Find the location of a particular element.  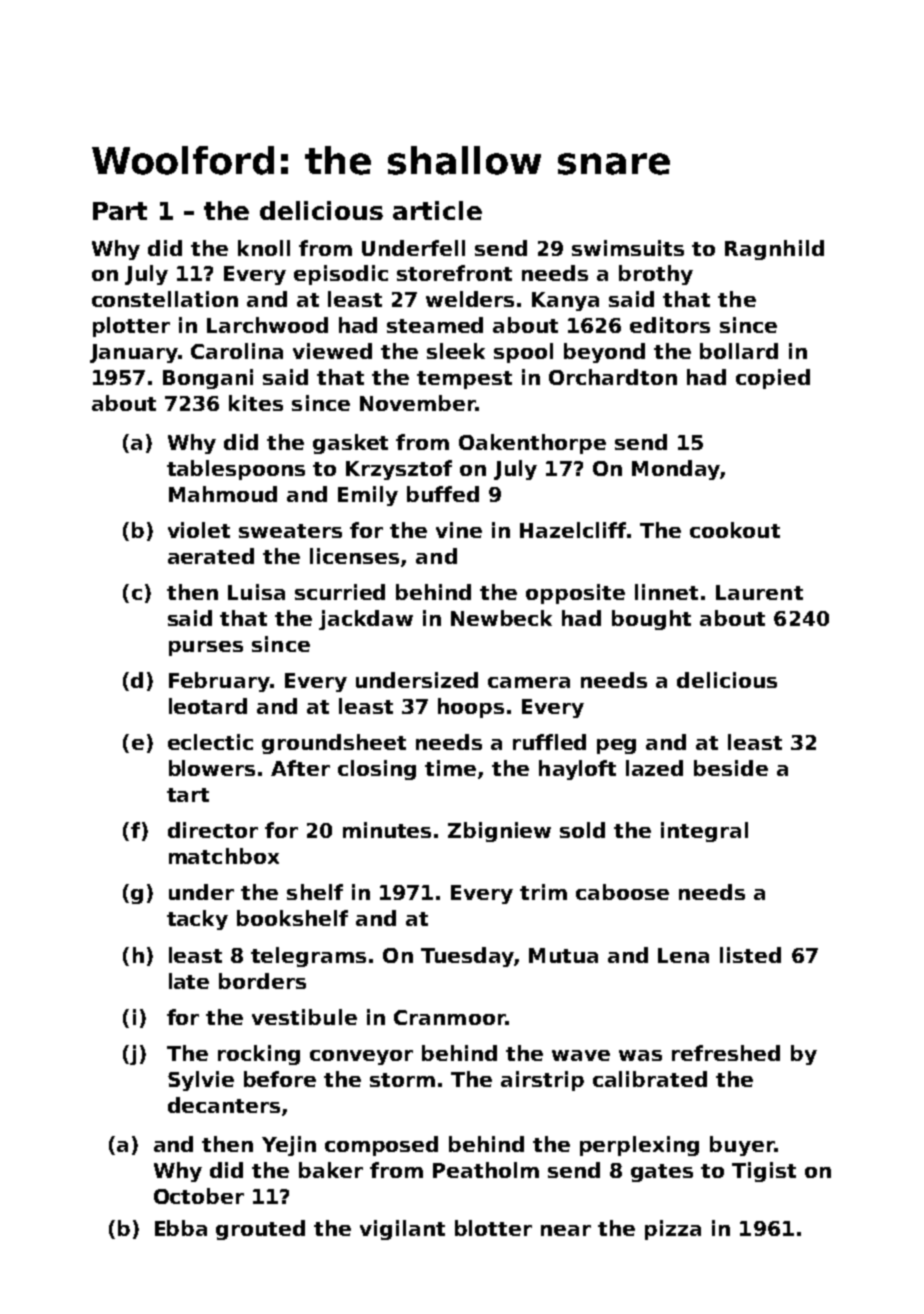

Cranmoor is located at coordinates (449, 1017).
